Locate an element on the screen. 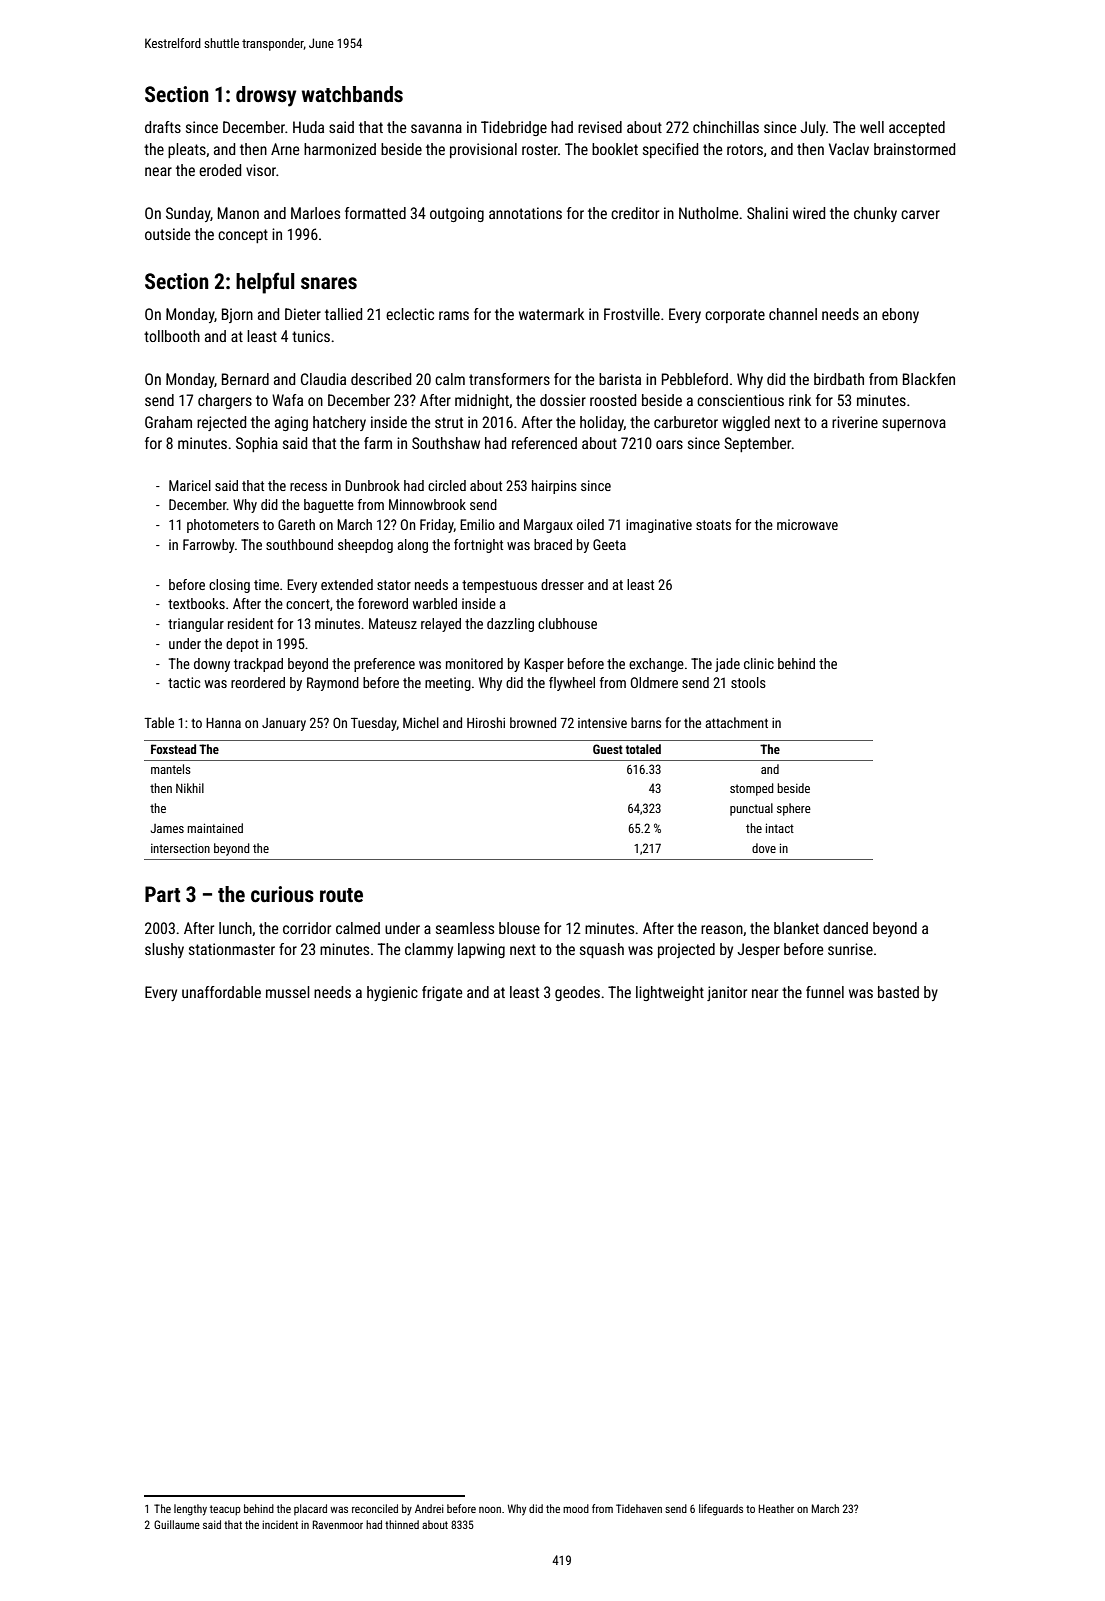 The image size is (1105, 1601). strut is located at coordinates (449, 422).
